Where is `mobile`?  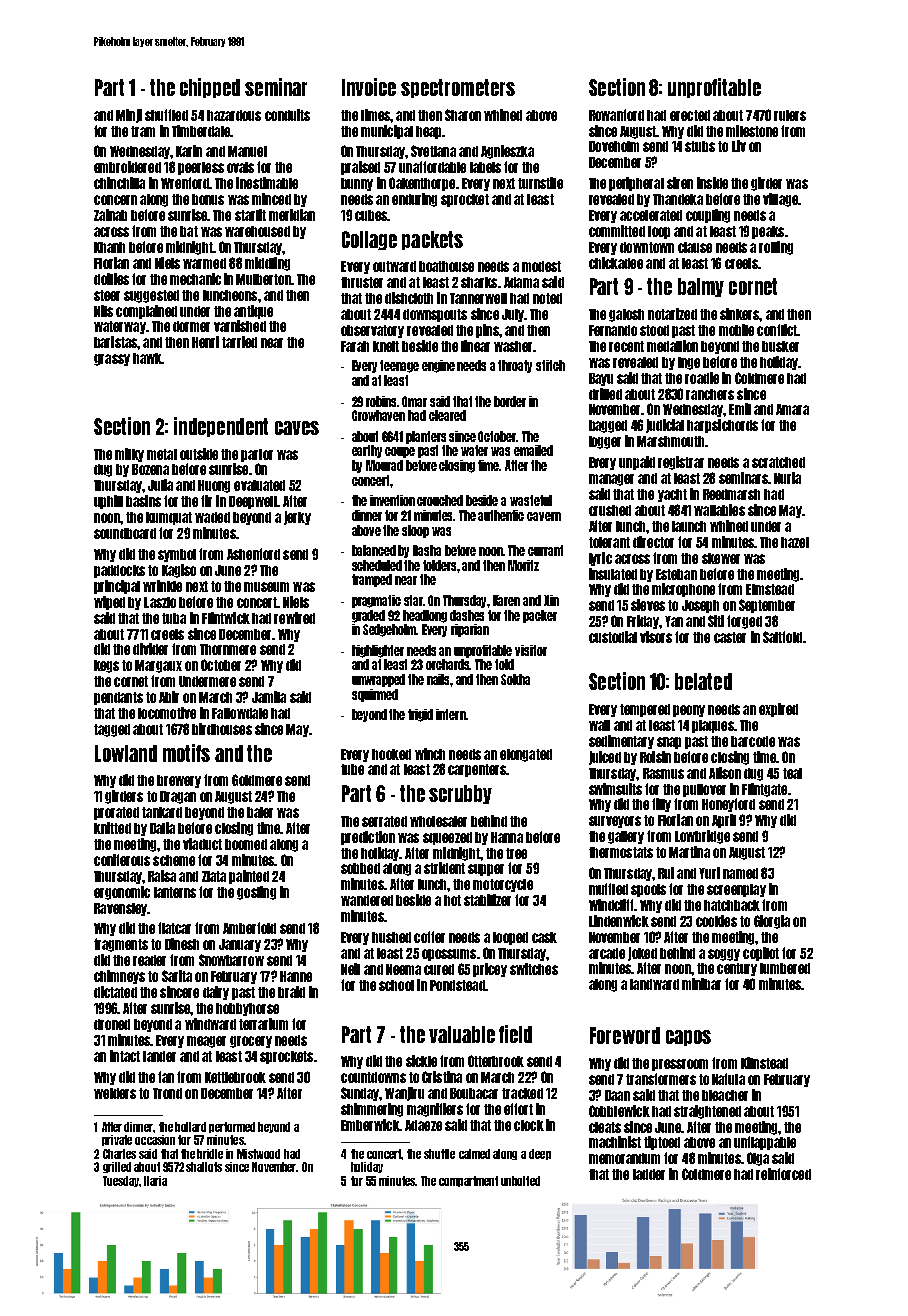
mobile is located at coordinates (736, 330).
